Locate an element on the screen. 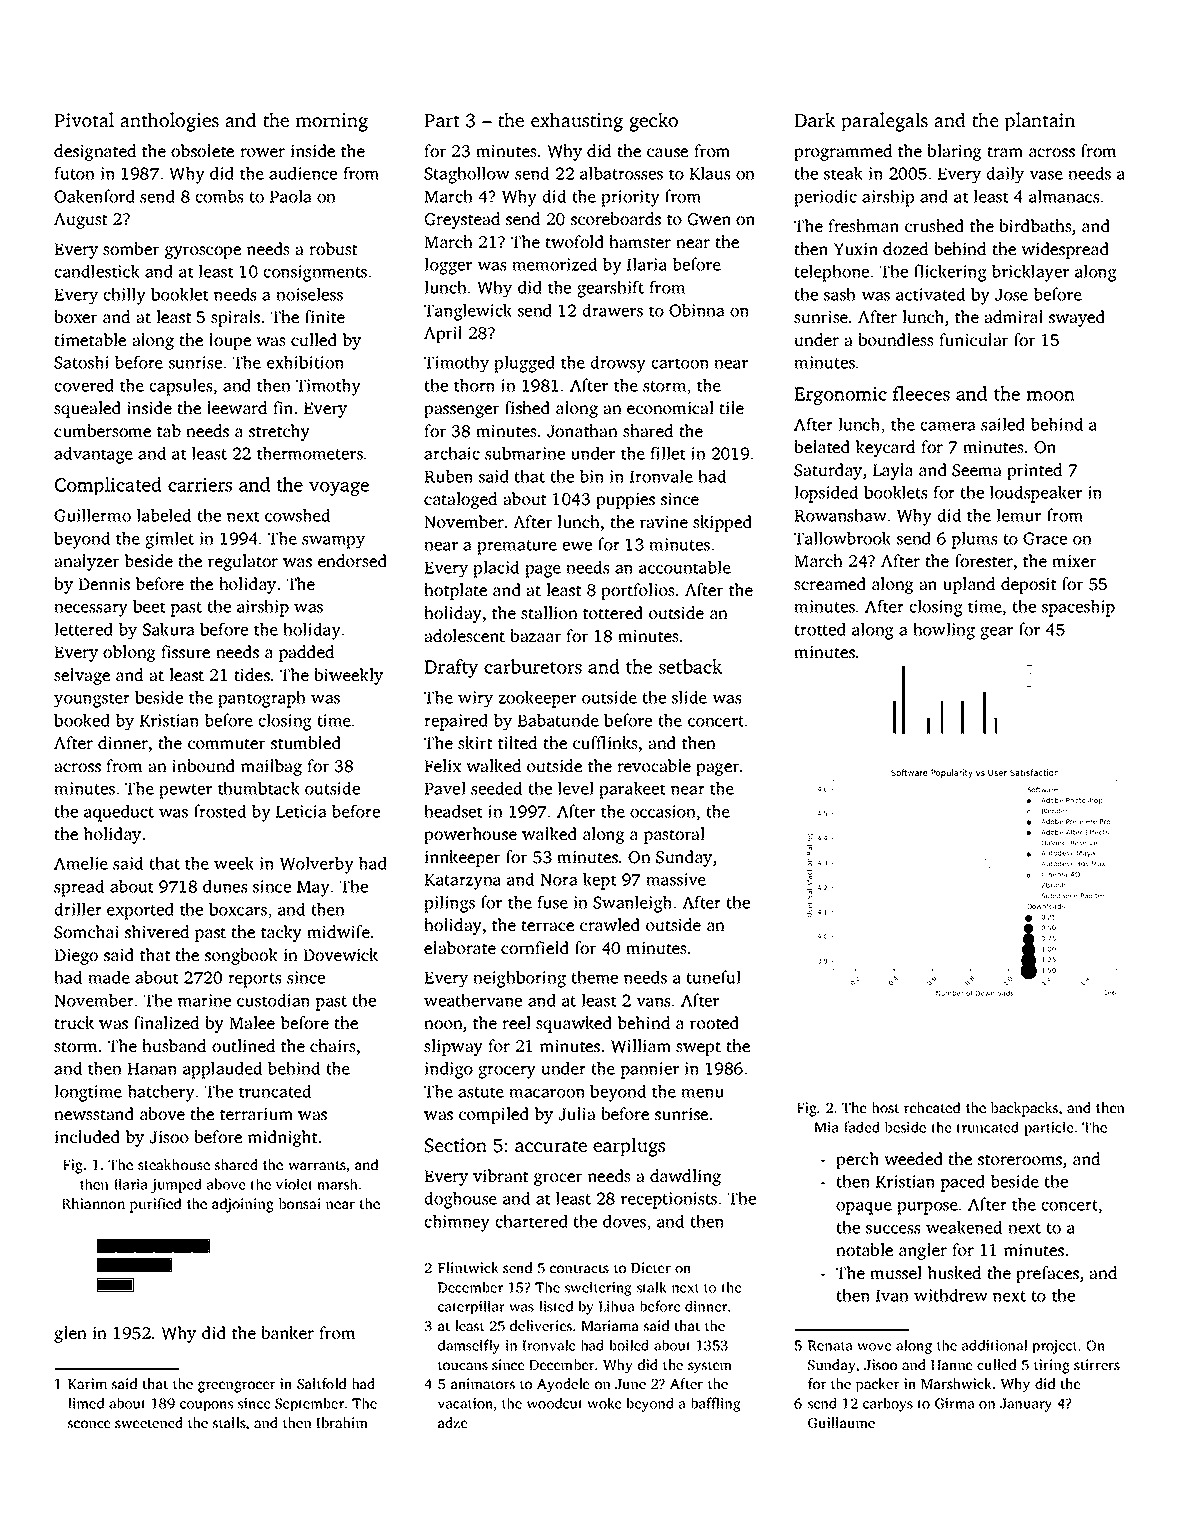 The height and width of the screenshot is (1529, 1182). Girma is located at coordinates (955, 1403).
